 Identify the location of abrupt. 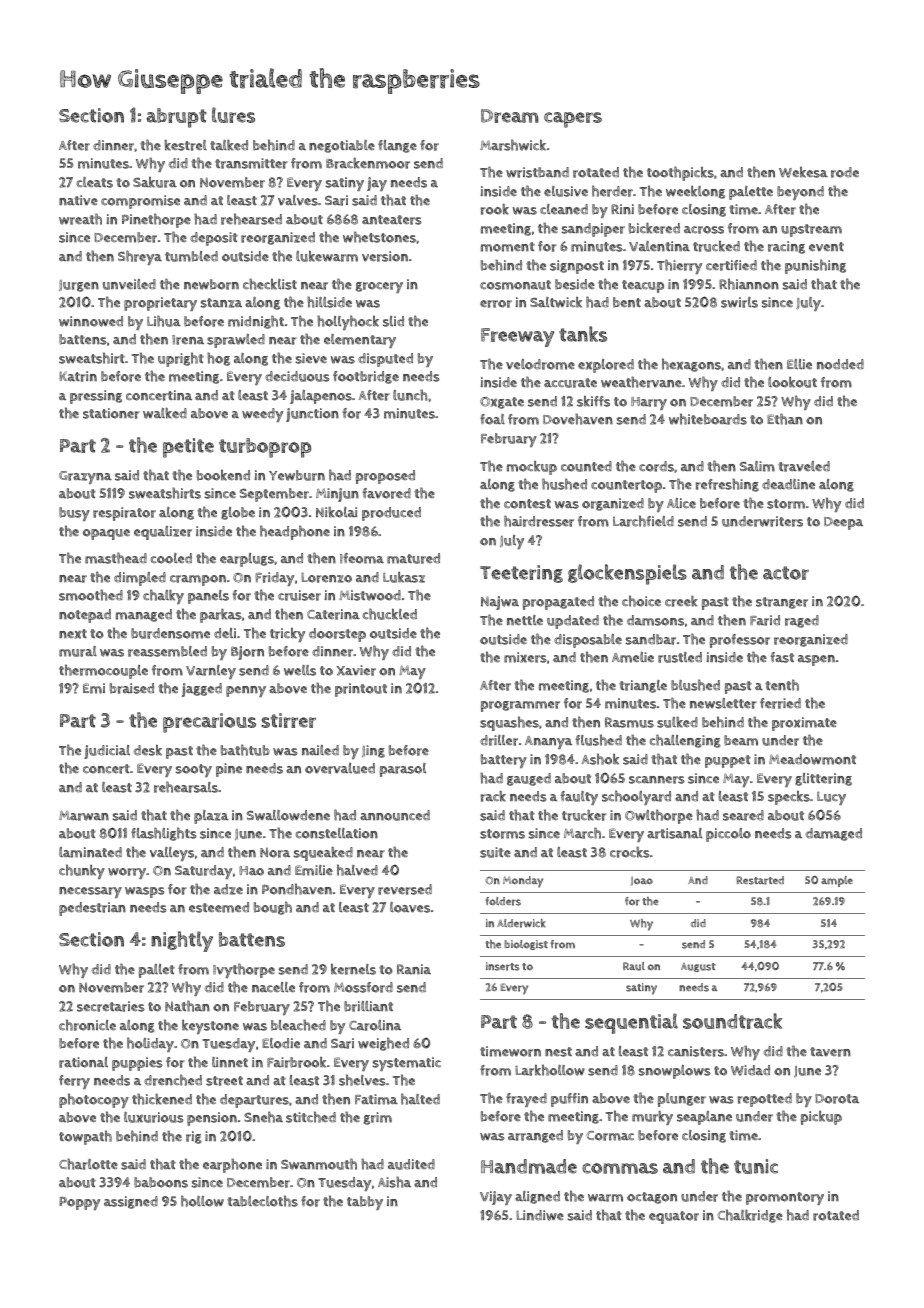
(176, 118).
